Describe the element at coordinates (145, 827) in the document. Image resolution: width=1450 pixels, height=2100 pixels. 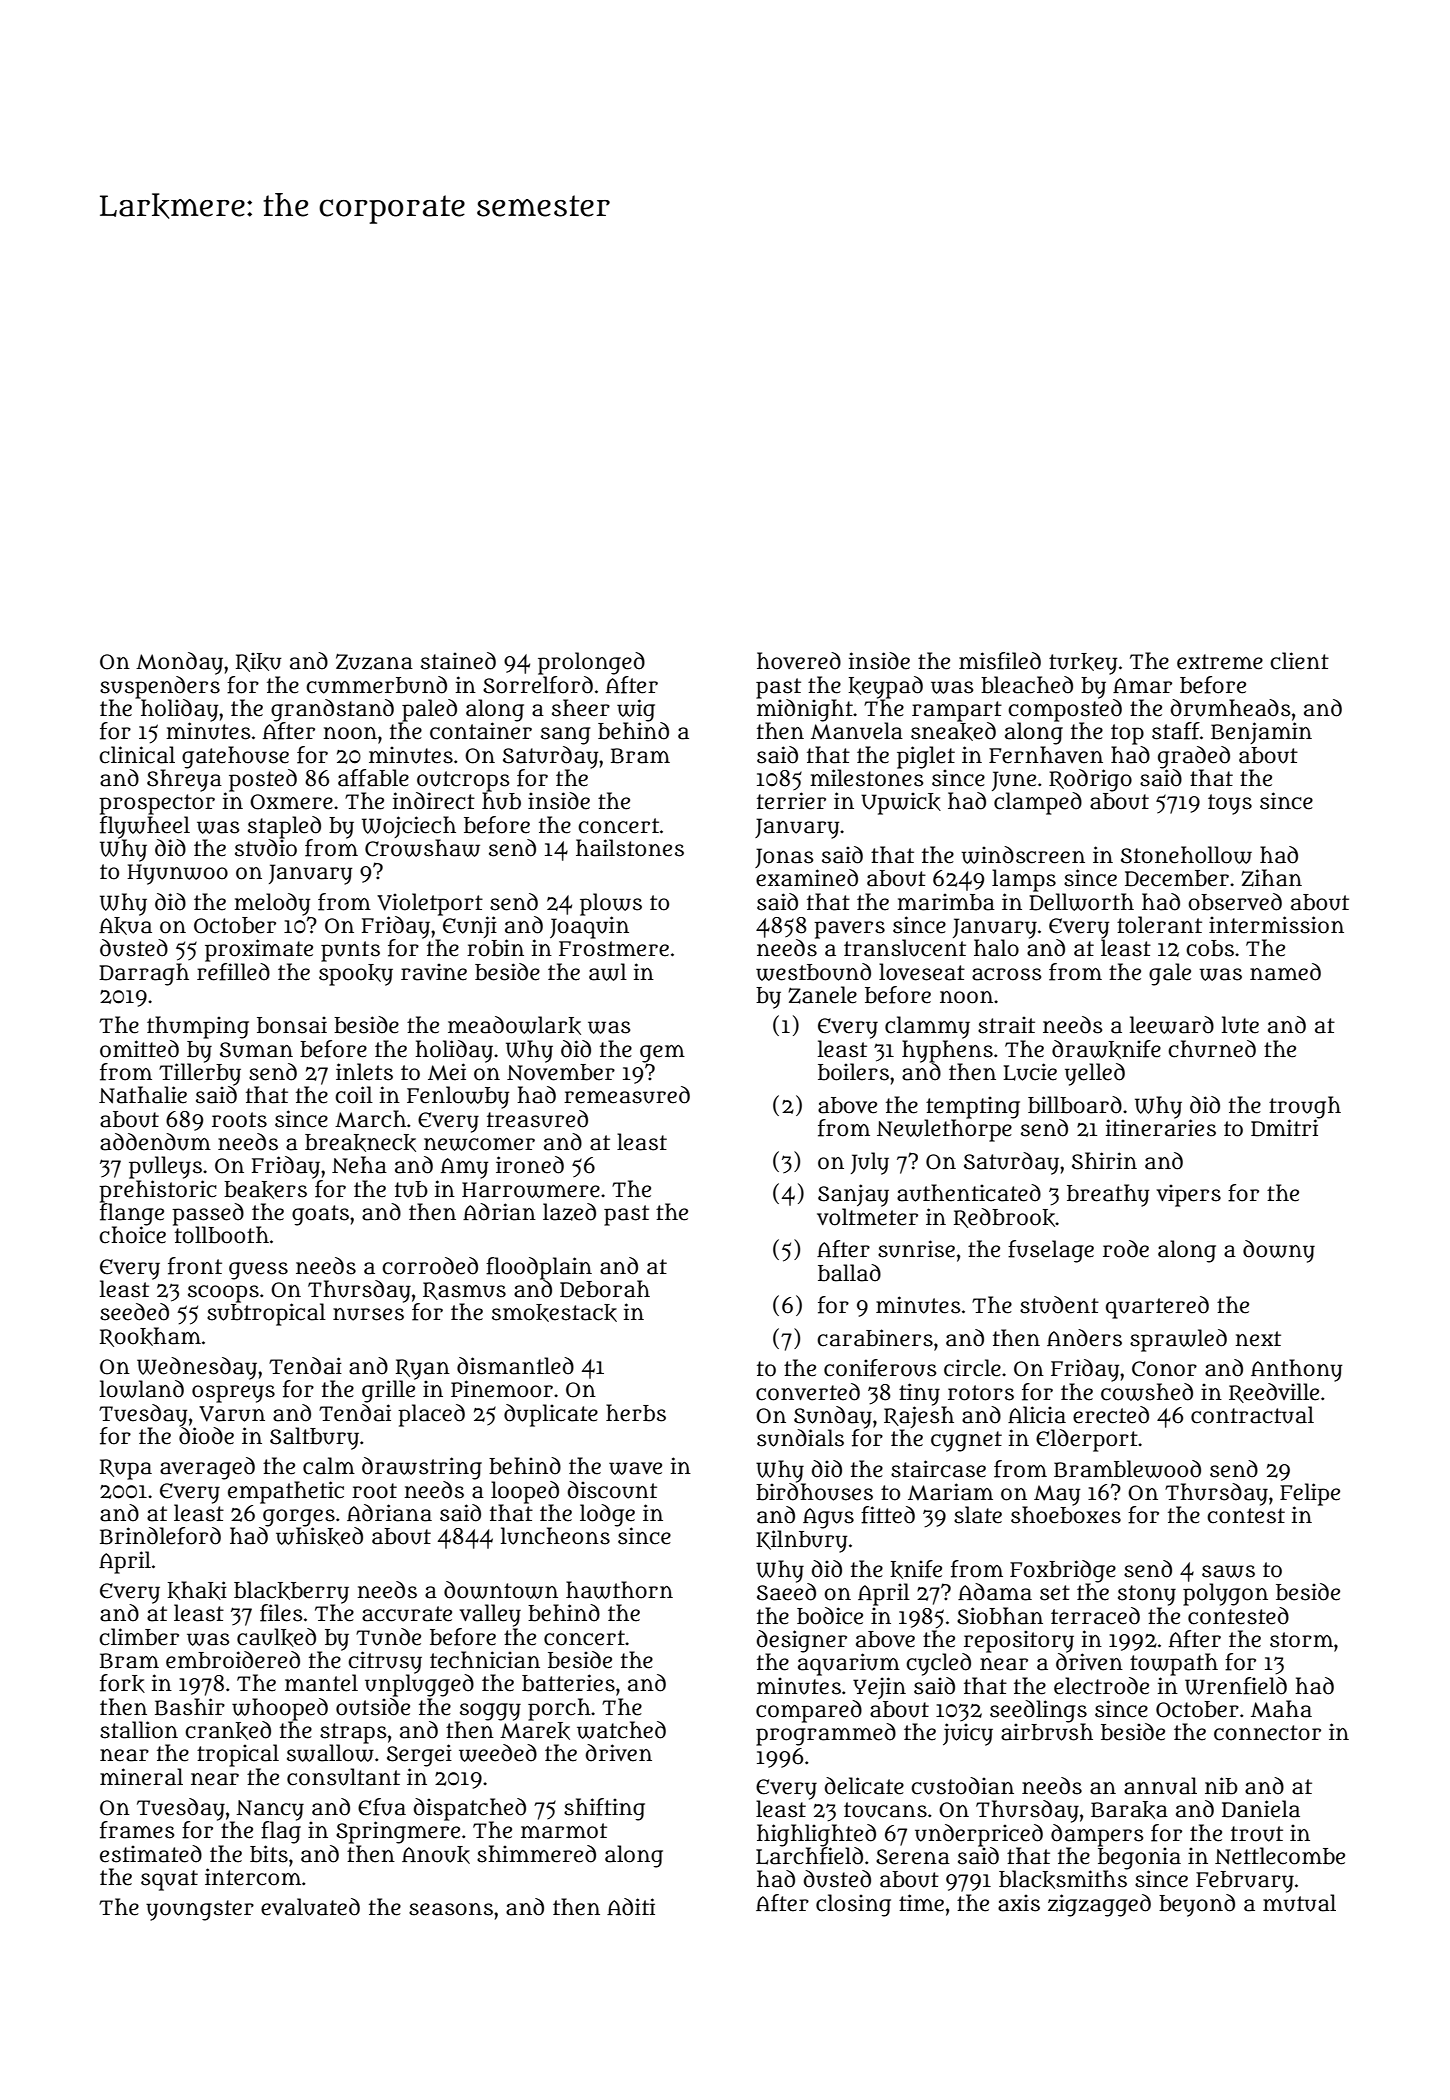
I see `flywheel` at that location.
